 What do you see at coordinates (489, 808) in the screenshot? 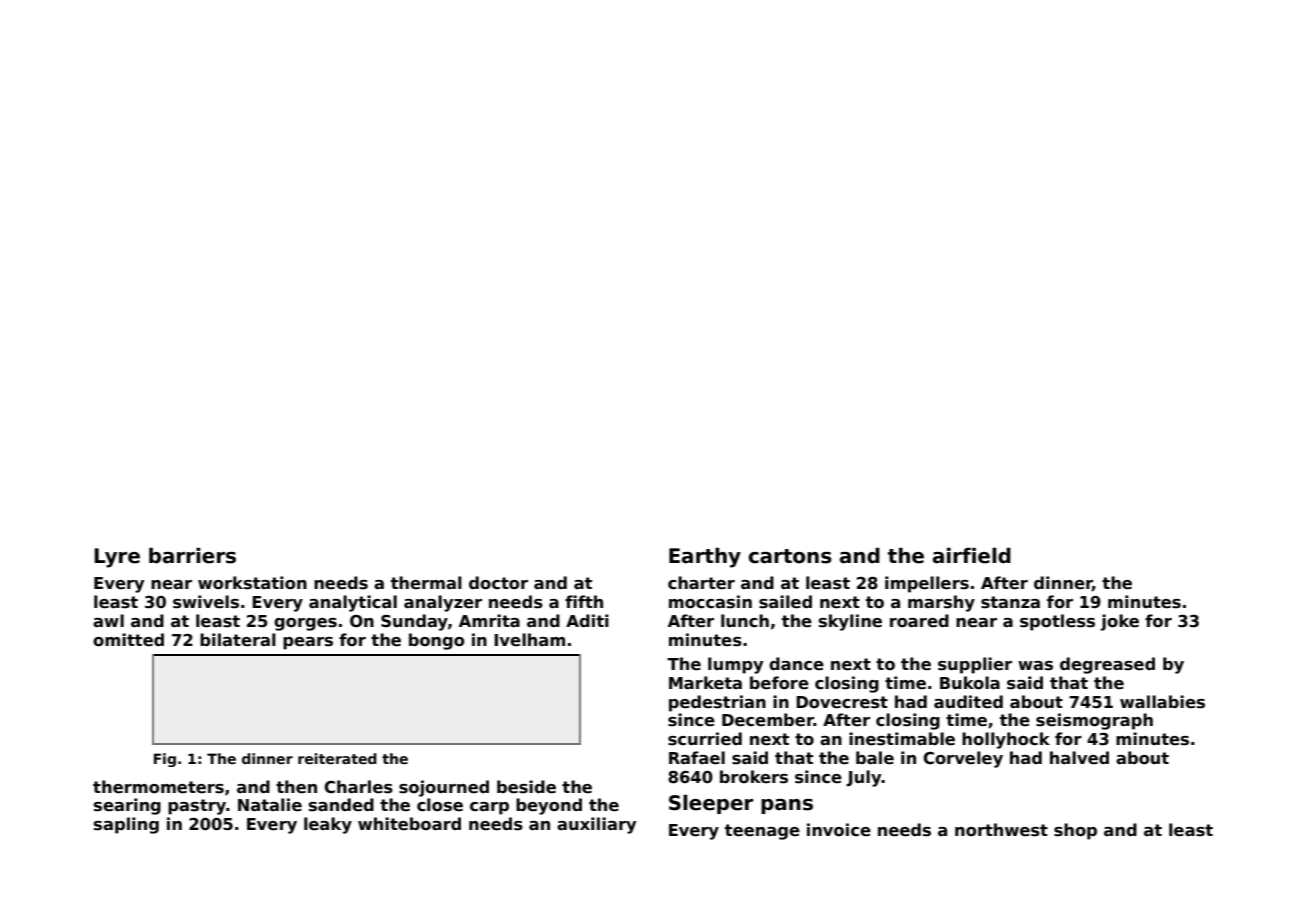
I see `carp` at bounding box center [489, 808].
